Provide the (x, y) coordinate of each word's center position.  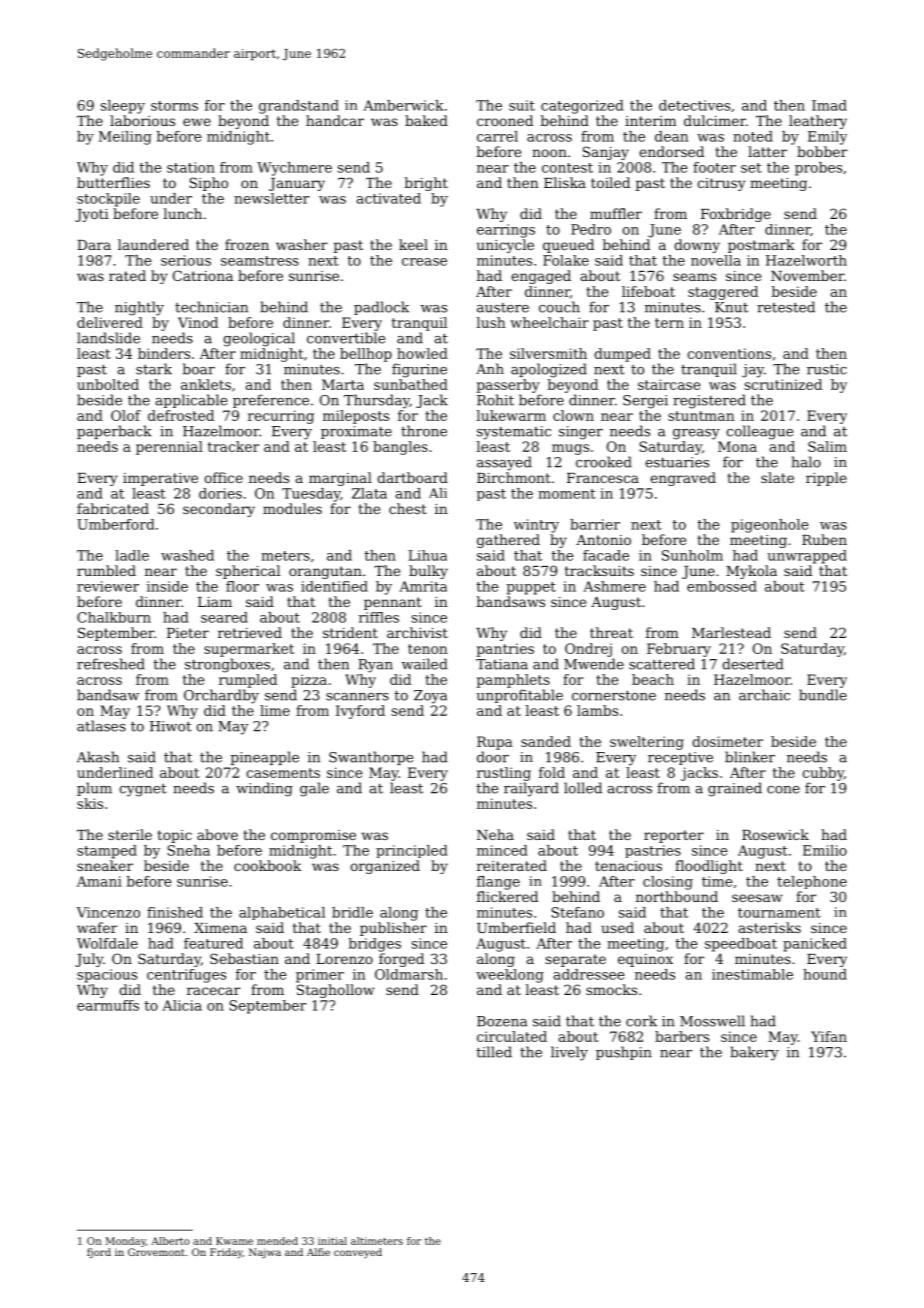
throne (424, 431)
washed (187, 555)
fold (552, 772)
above (217, 834)
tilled (494, 1052)
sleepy (123, 107)
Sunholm (692, 555)
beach (653, 679)
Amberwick (403, 105)
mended (277, 1241)
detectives (694, 105)
